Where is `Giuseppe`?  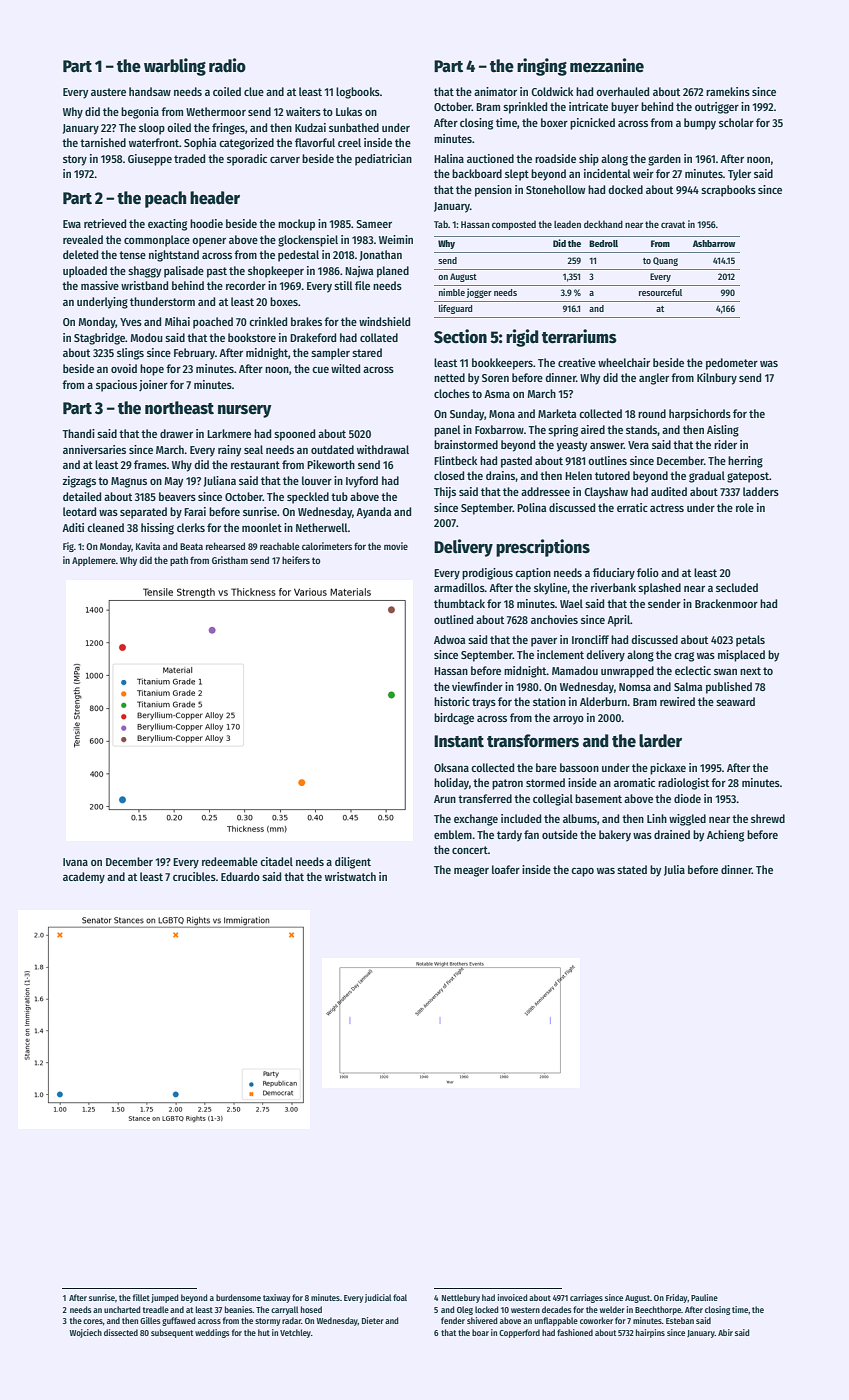
Giuseppe is located at coordinates (150, 160).
